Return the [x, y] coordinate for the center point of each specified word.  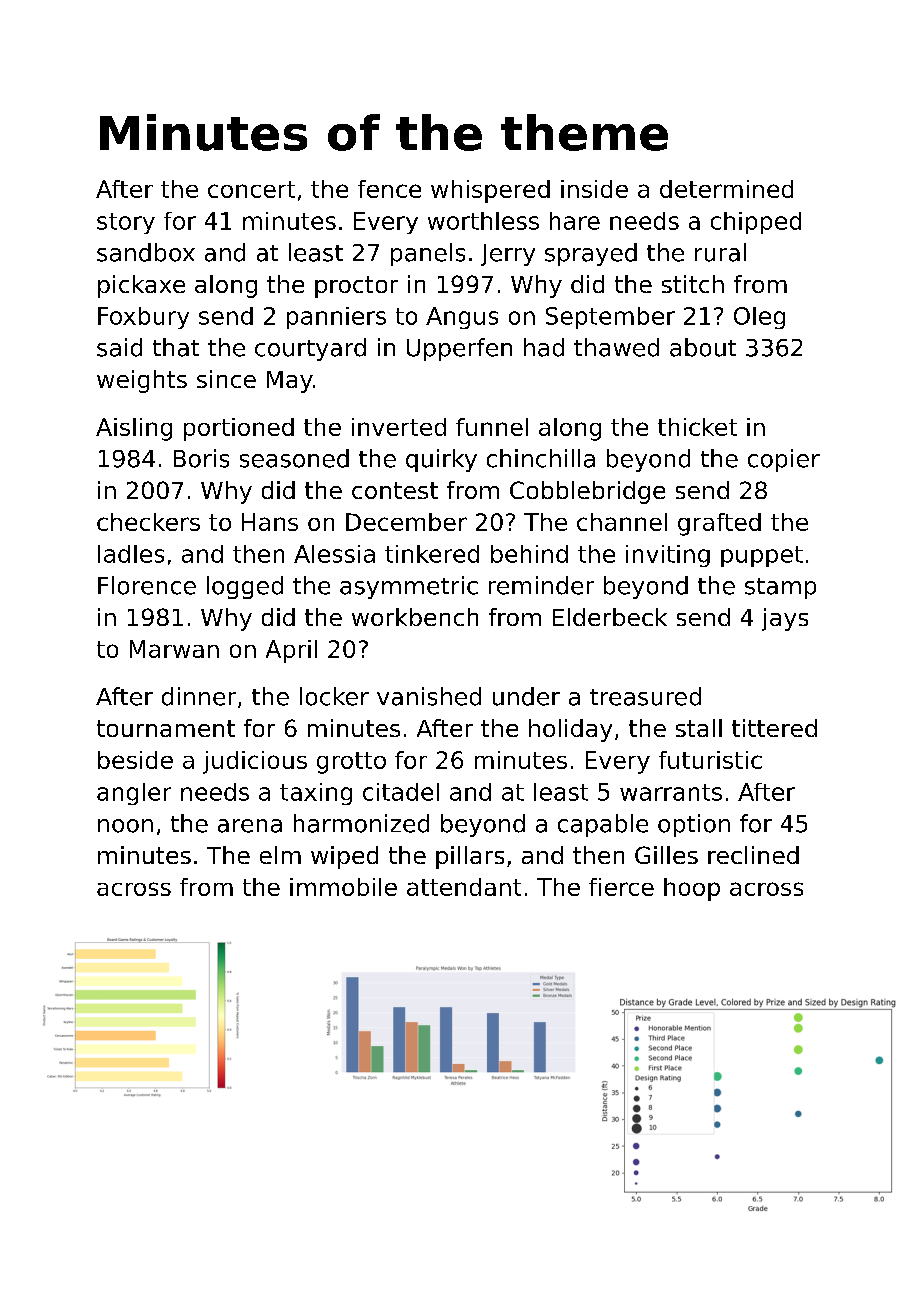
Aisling [134, 429]
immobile [343, 887]
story [126, 223]
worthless [483, 221]
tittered [774, 728]
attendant [464, 887]
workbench [415, 617]
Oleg [759, 318]
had [544, 347]
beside [135, 760]
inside [594, 189]
